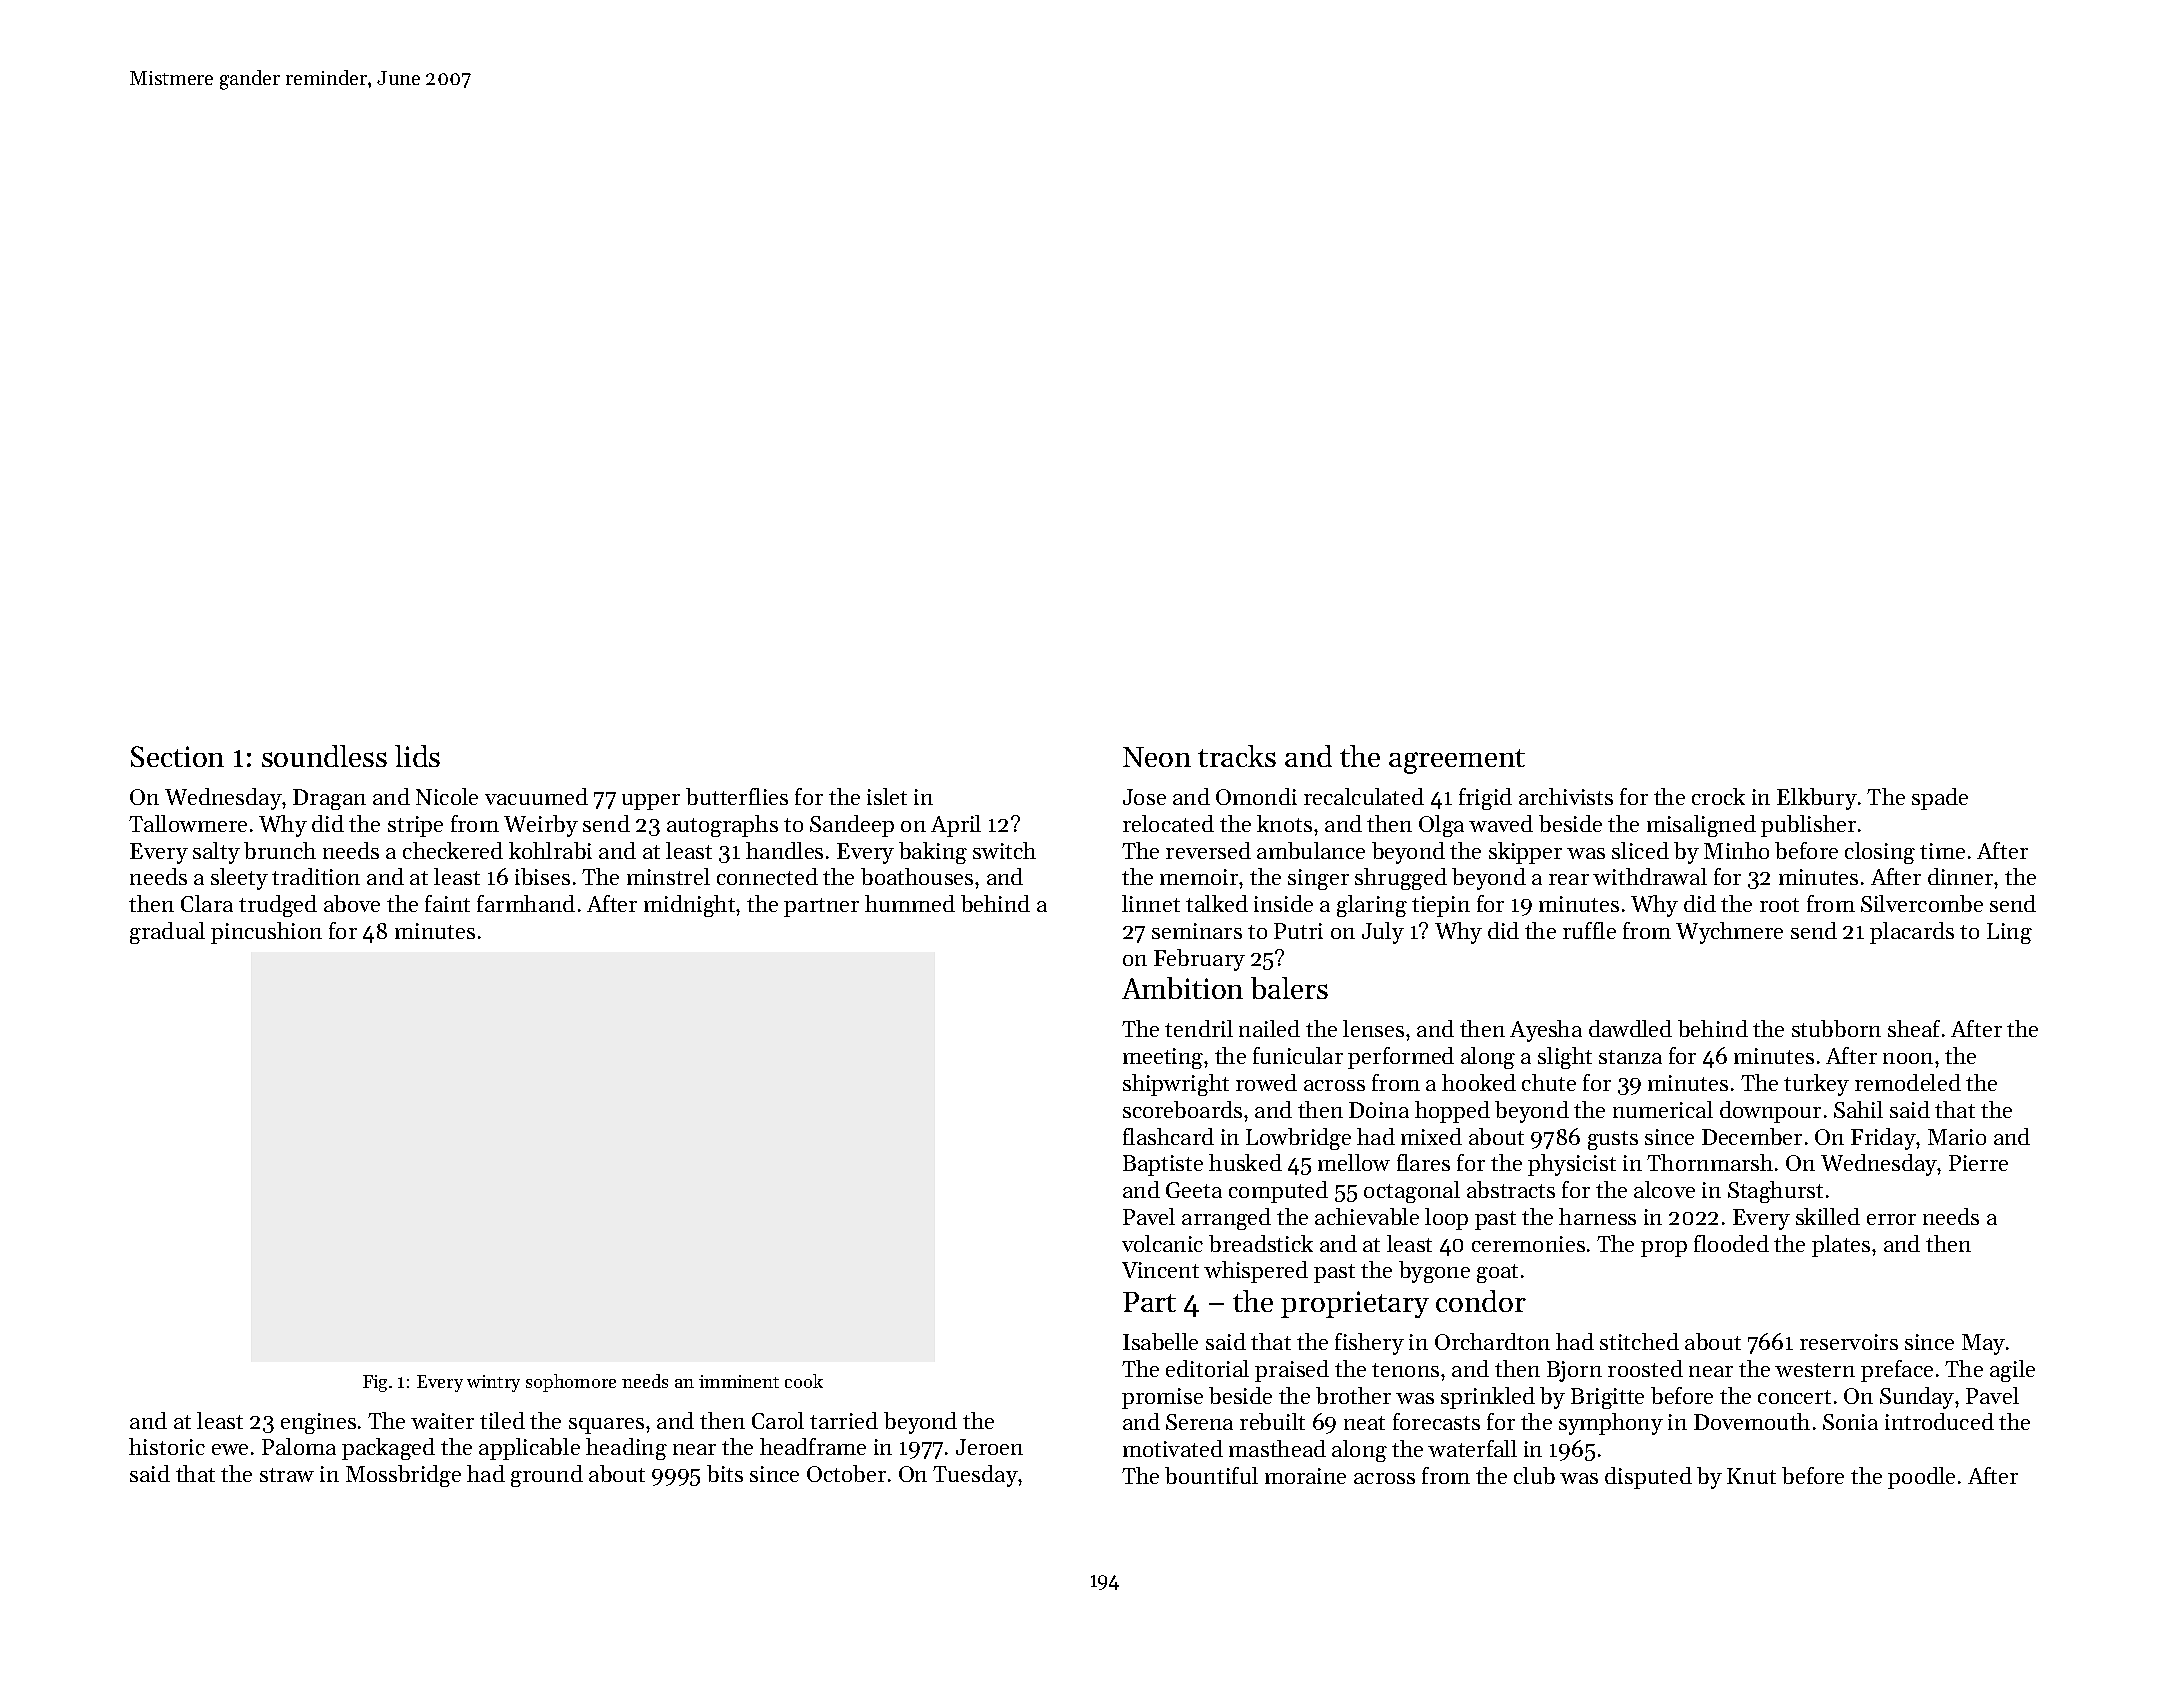 The image size is (2178, 1683). What do you see at coordinates (375, 1383) in the screenshot?
I see `Fig` at bounding box center [375, 1383].
